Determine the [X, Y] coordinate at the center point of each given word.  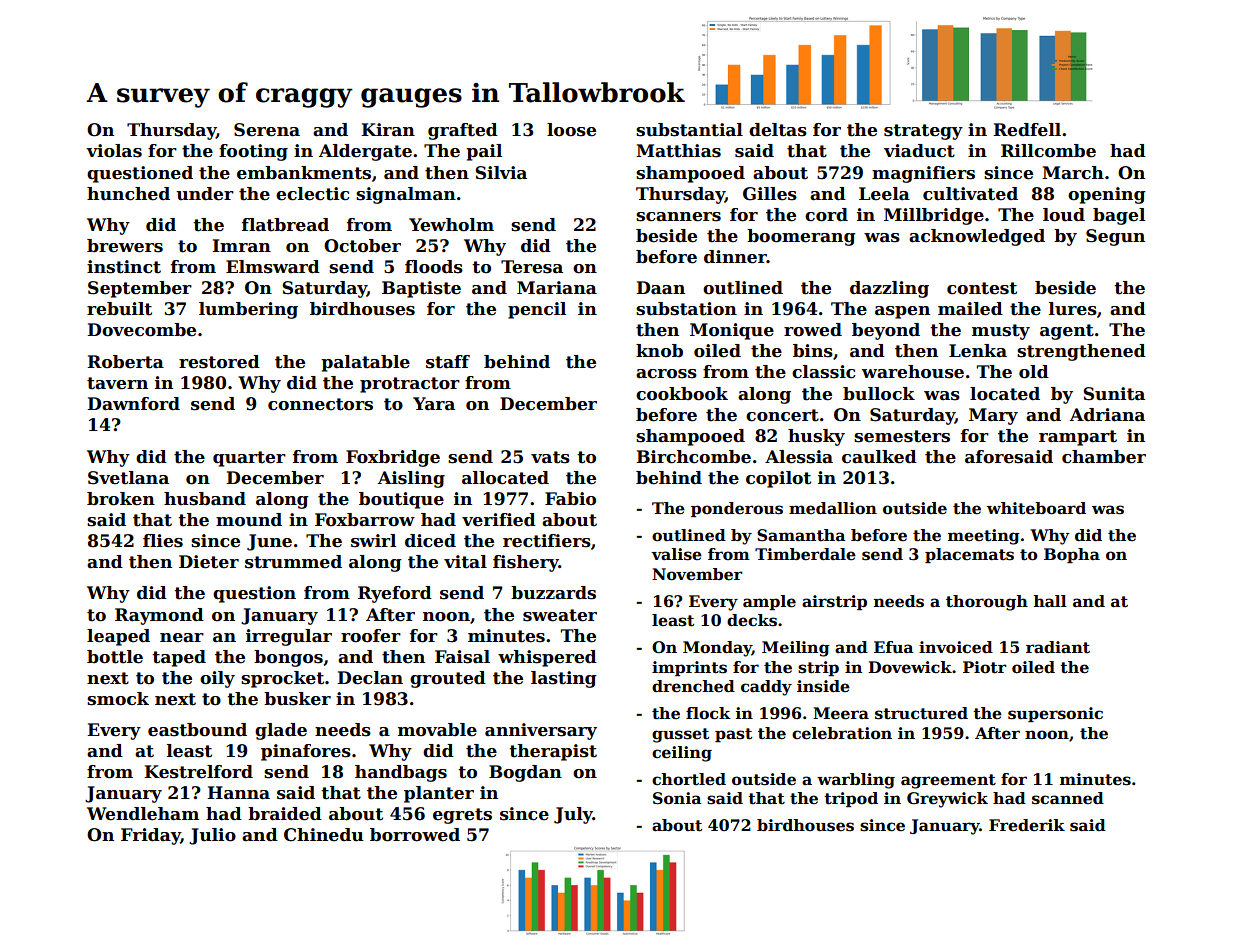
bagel [1119, 216]
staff [448, 362]
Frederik [1027, 825]
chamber [1104, 457]
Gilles [770, 194]
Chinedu [324, 835]
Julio [212, 836]
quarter [249, 459]
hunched [128, 194]
